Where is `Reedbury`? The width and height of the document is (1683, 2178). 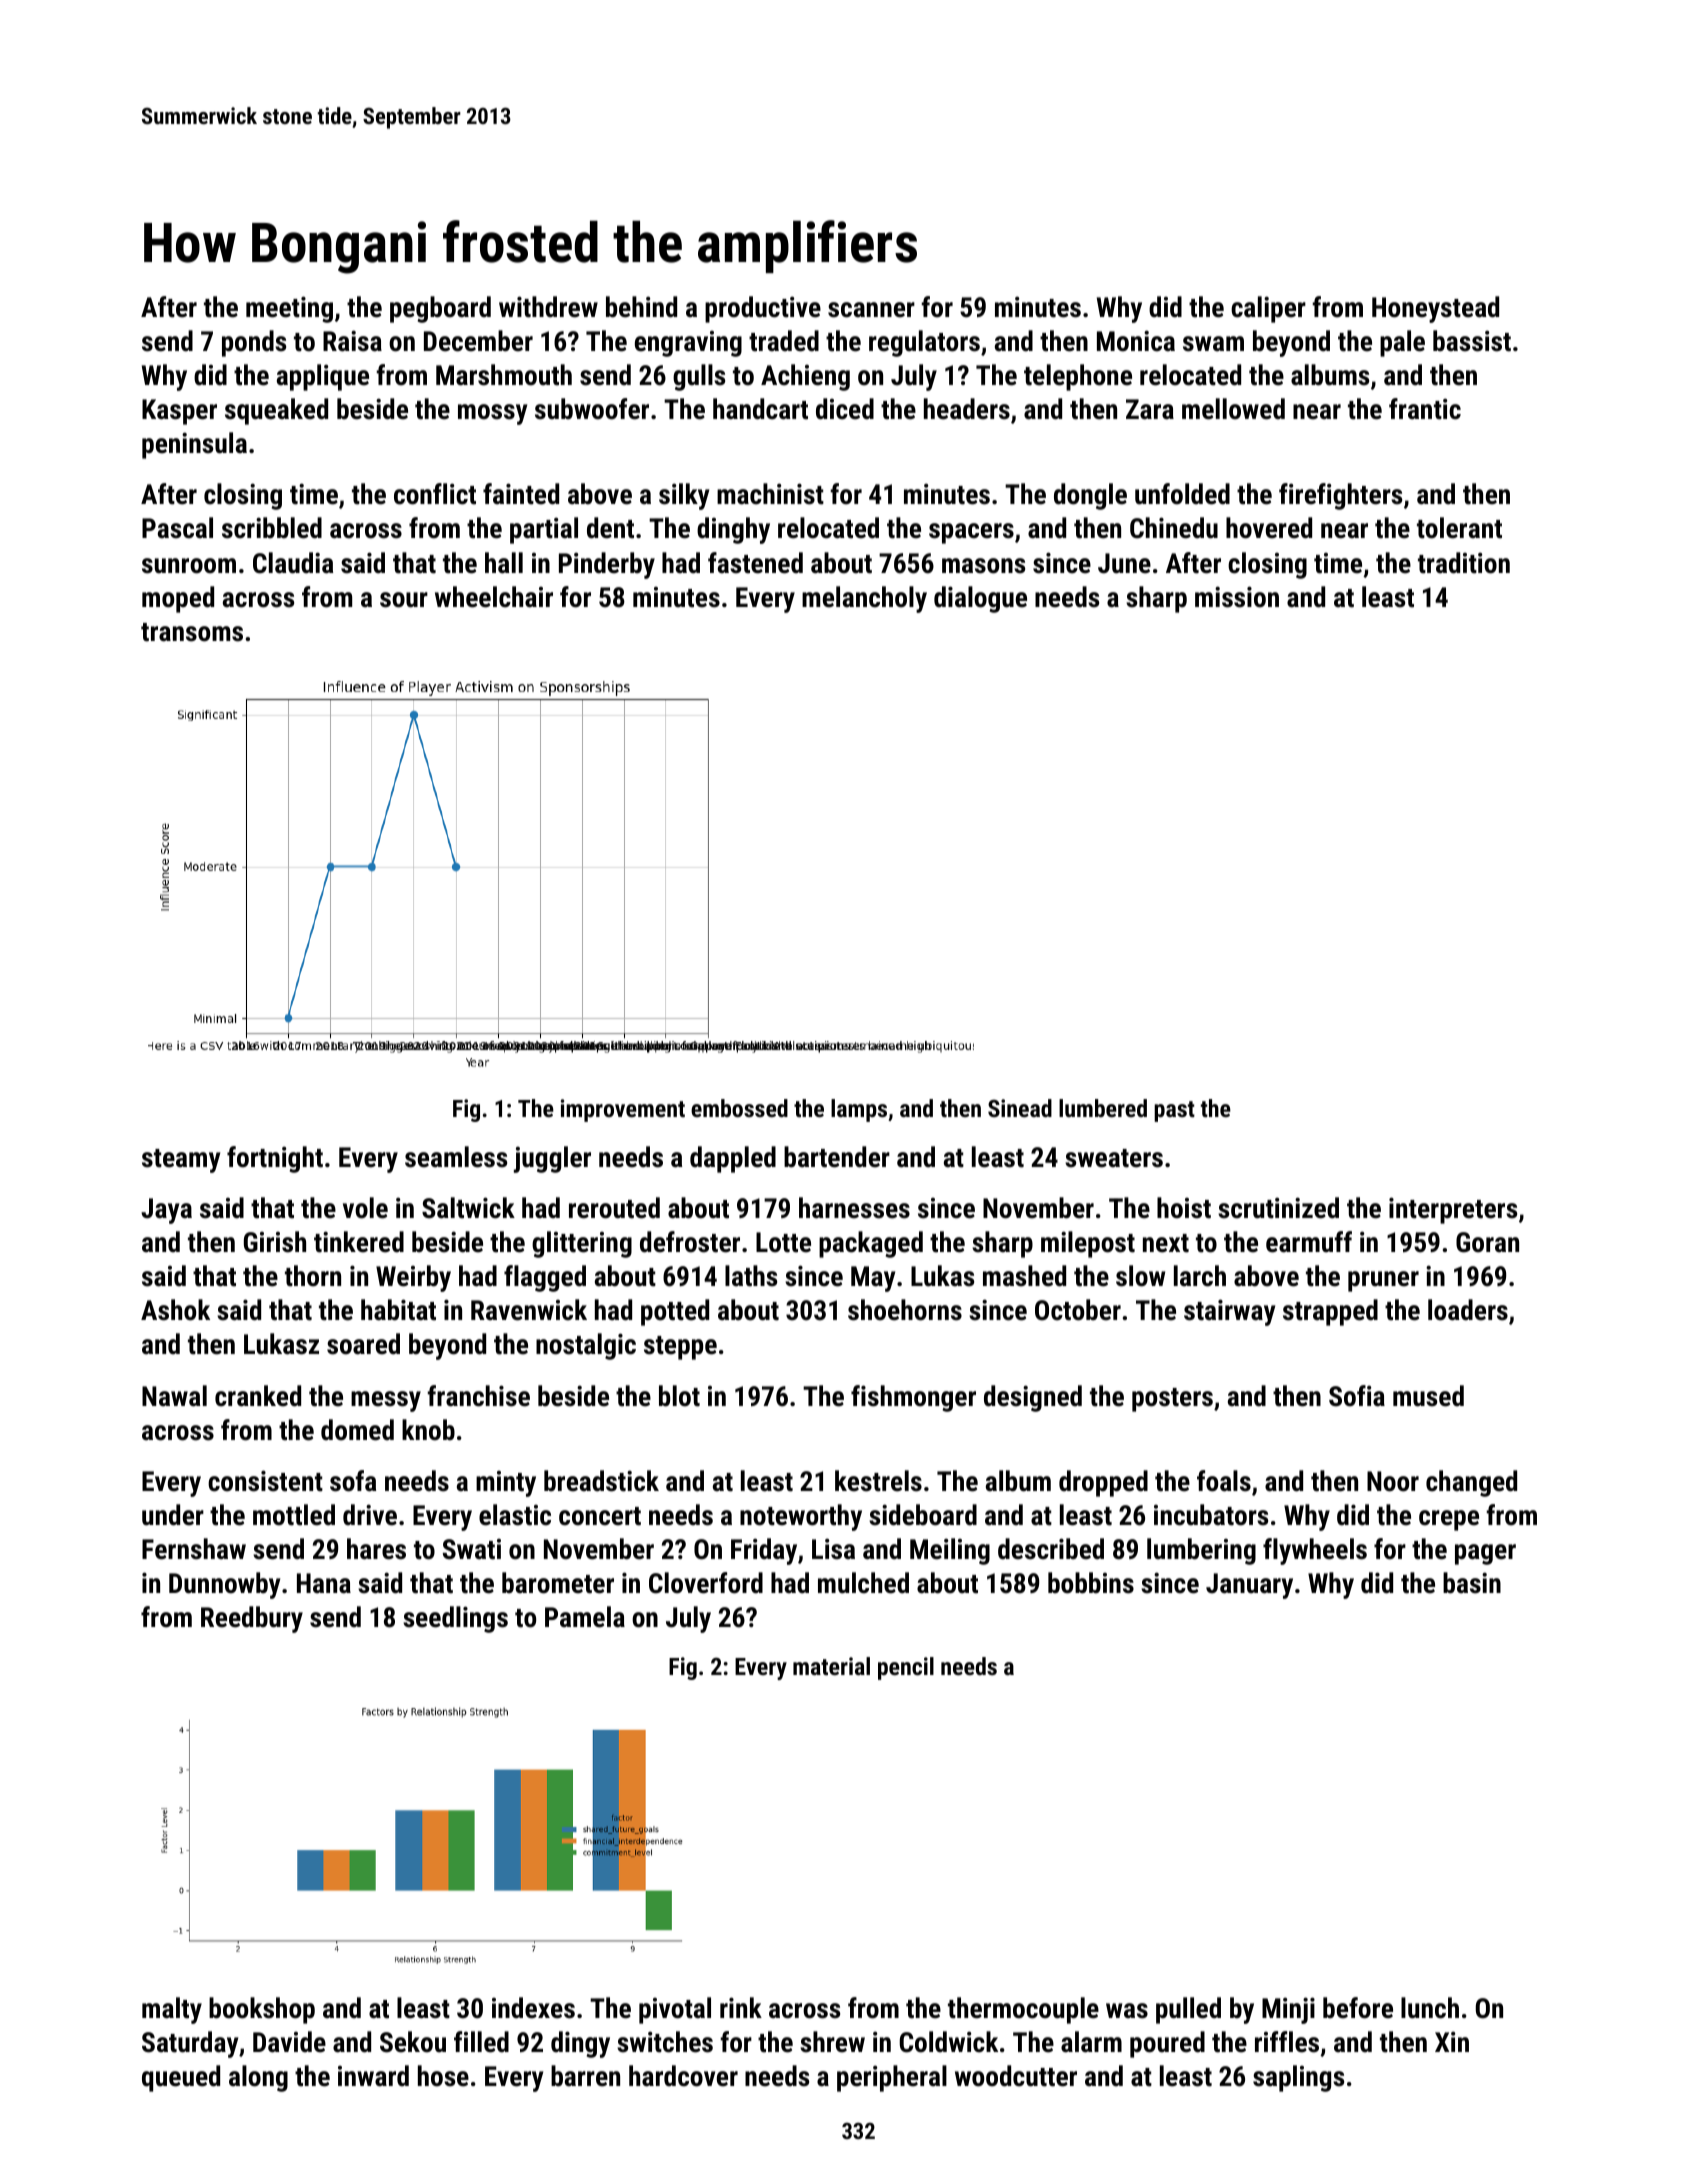
Reedbury is located at coordinates (252, 1619).
